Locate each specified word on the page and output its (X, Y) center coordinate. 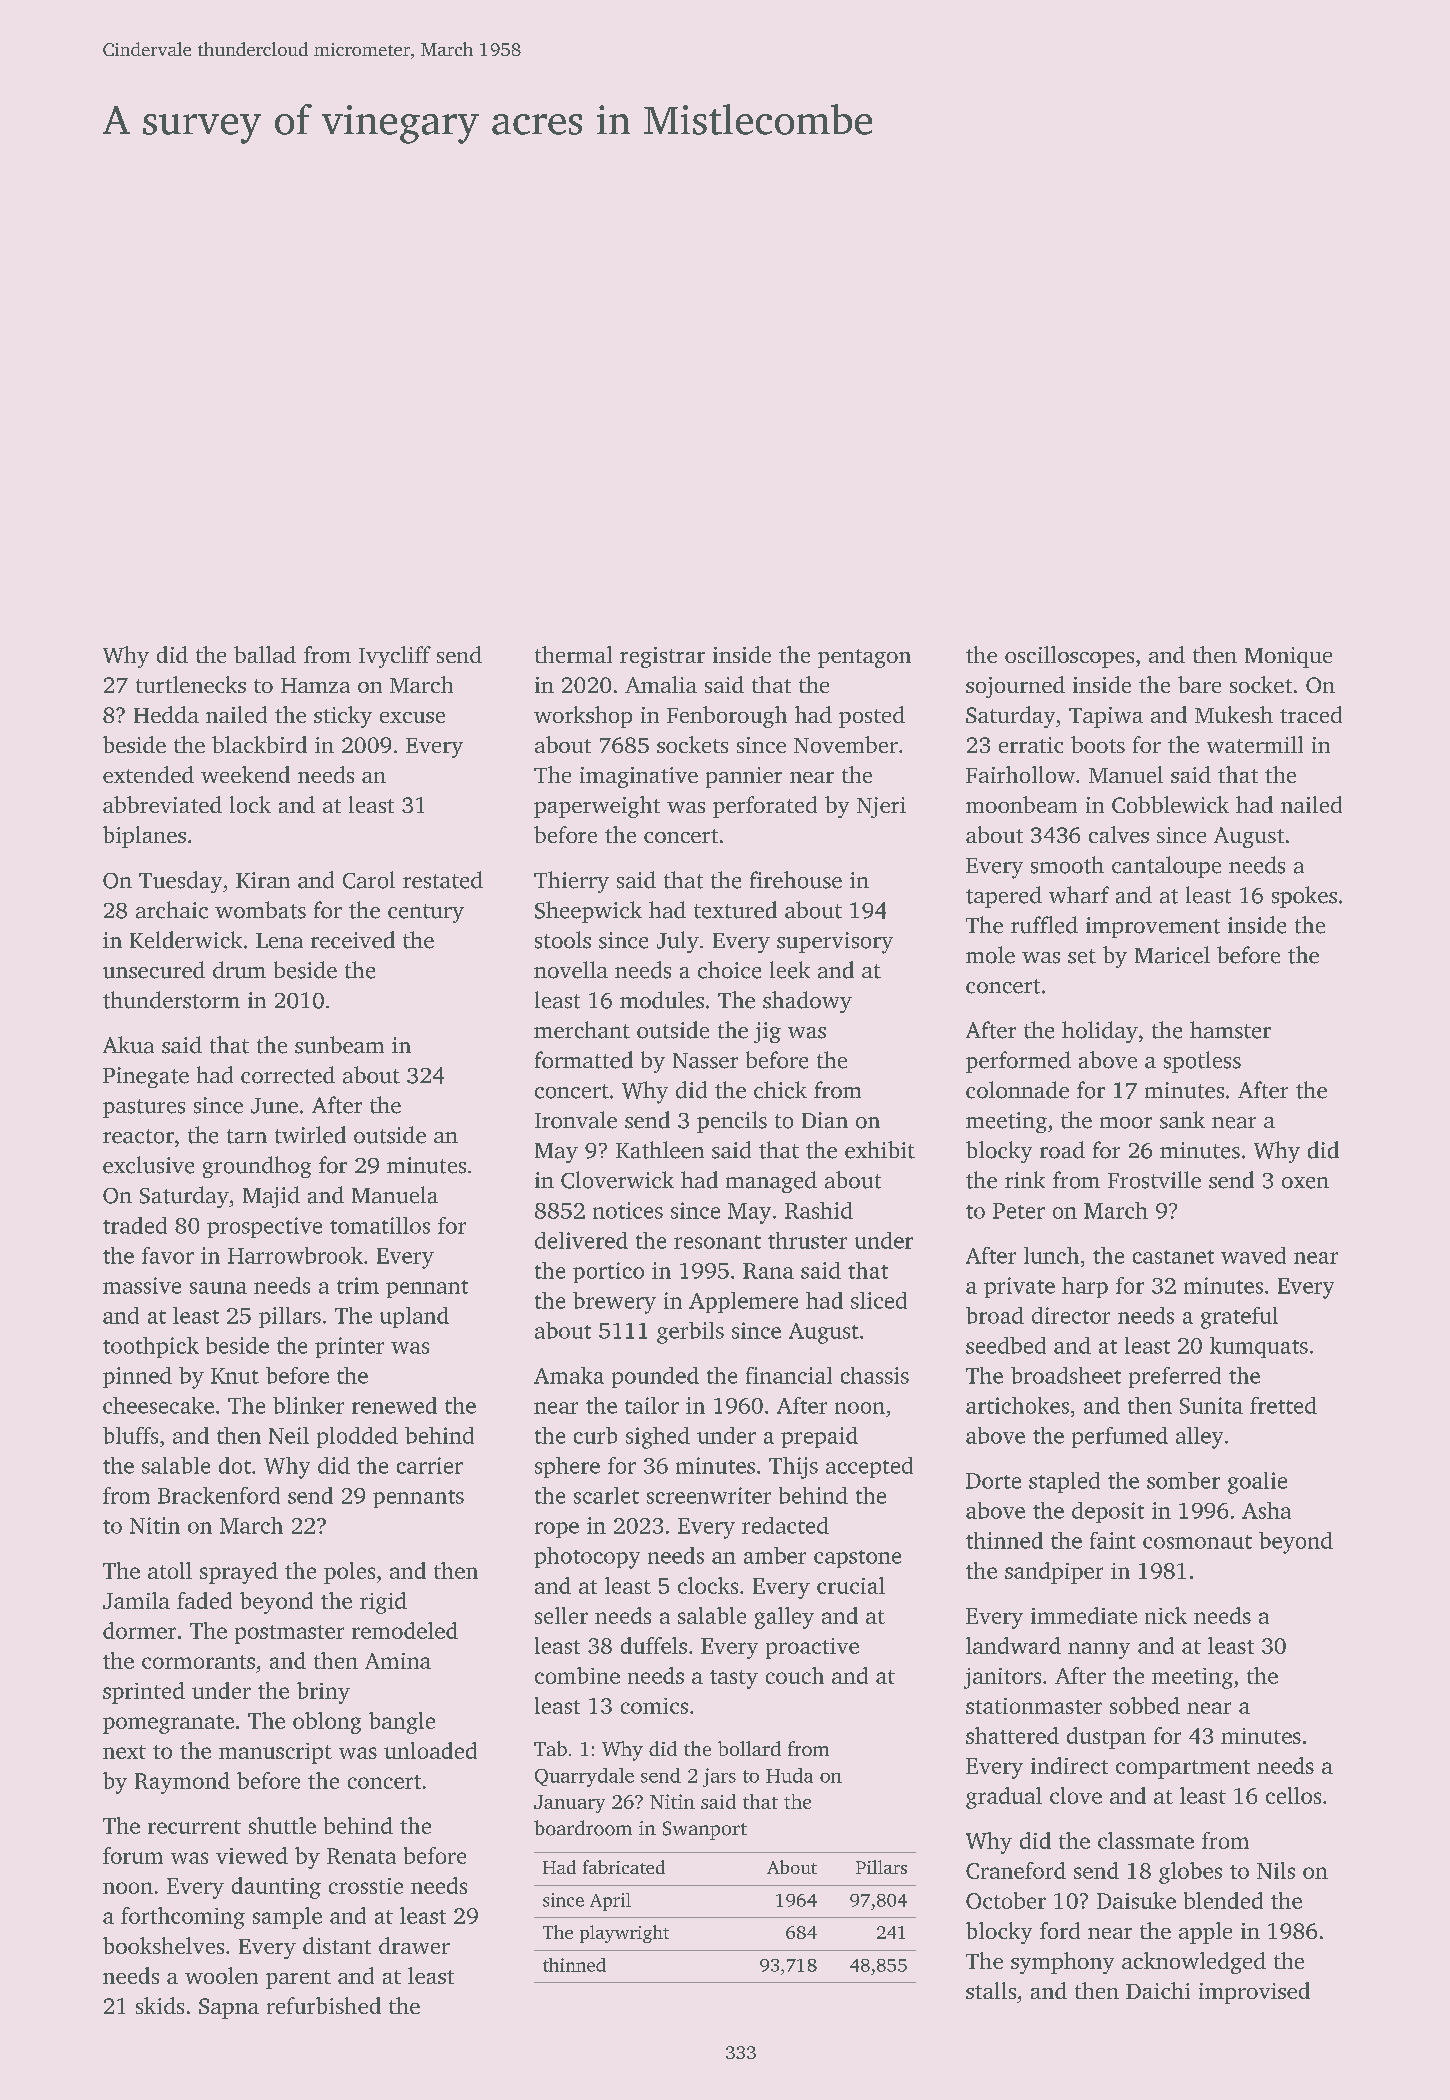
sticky (343, 717)
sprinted (144, 1693)
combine (577, 1675)
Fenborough (727, 717)
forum (133, 1855)
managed (771, 1182)
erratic (1031, 745)
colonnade (1017, 1090)
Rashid (819, 1210)
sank (1182, 1120)
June (274, 1106)
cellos (1293, 1795)
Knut (235, 1376)
